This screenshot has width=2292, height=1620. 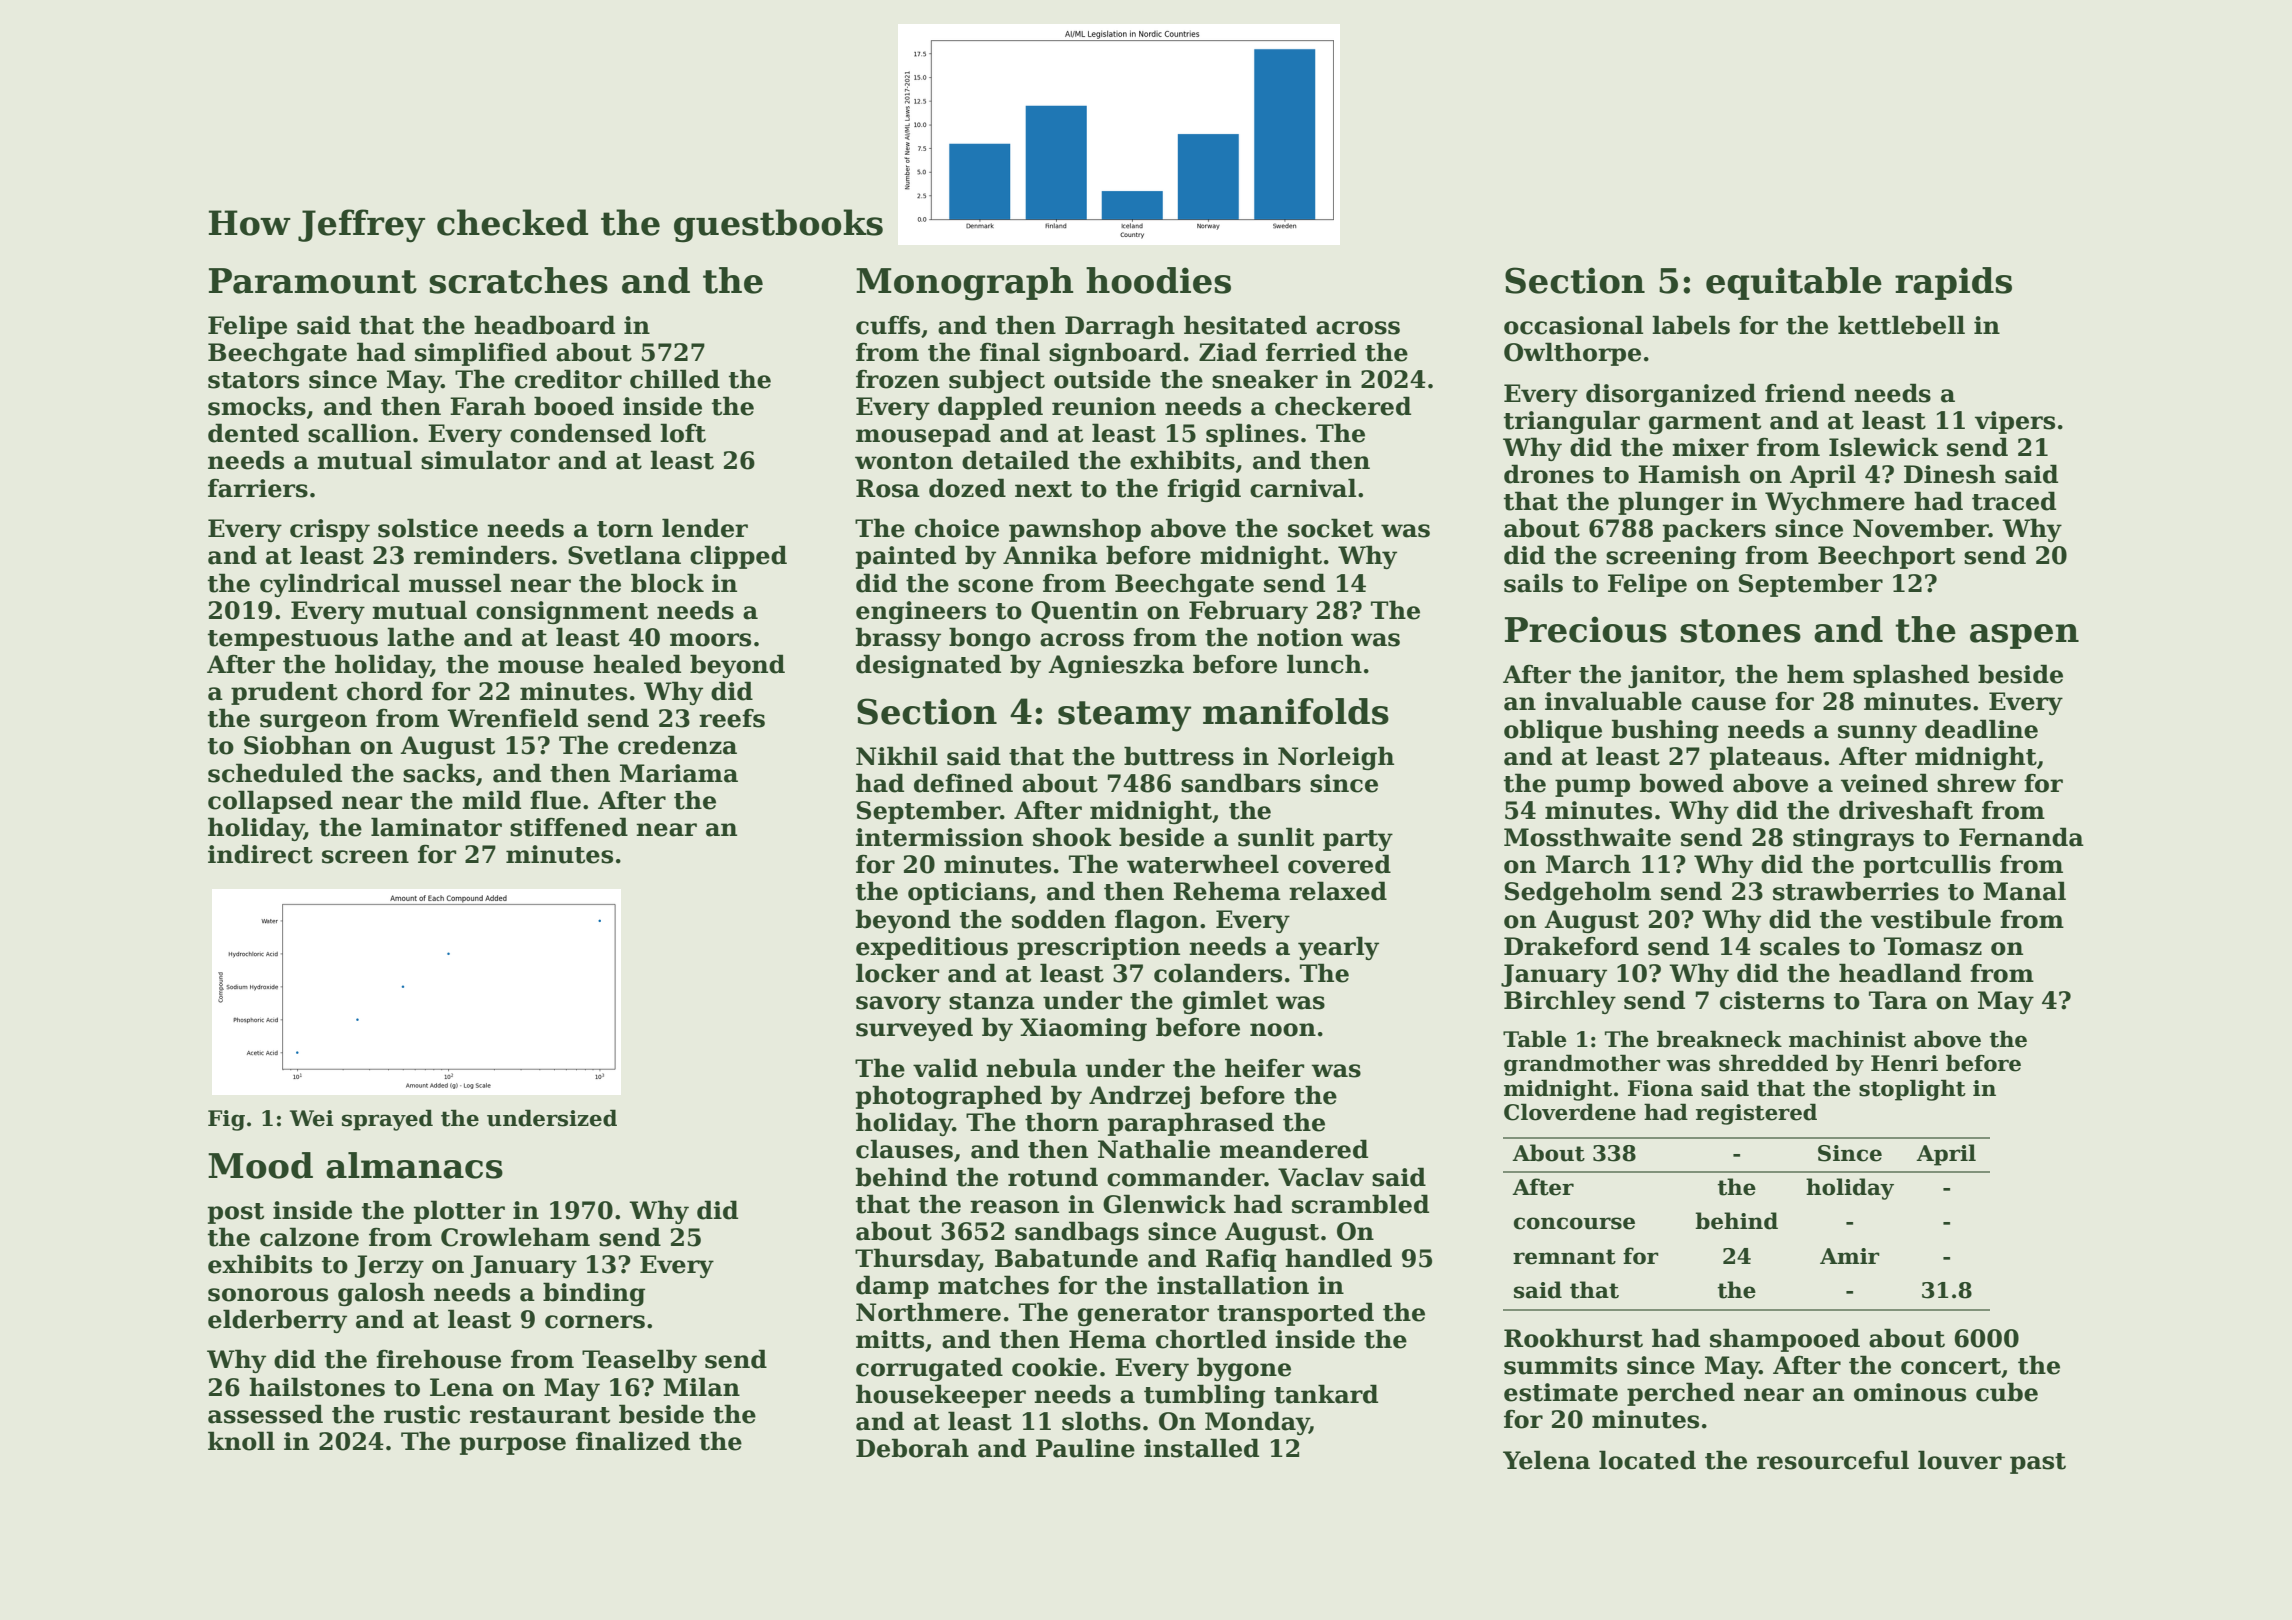 What do you see at coordinates (1139, 1097) in the screenshot?
I see `Andrzej` at bounding box center [1139, 1097].
